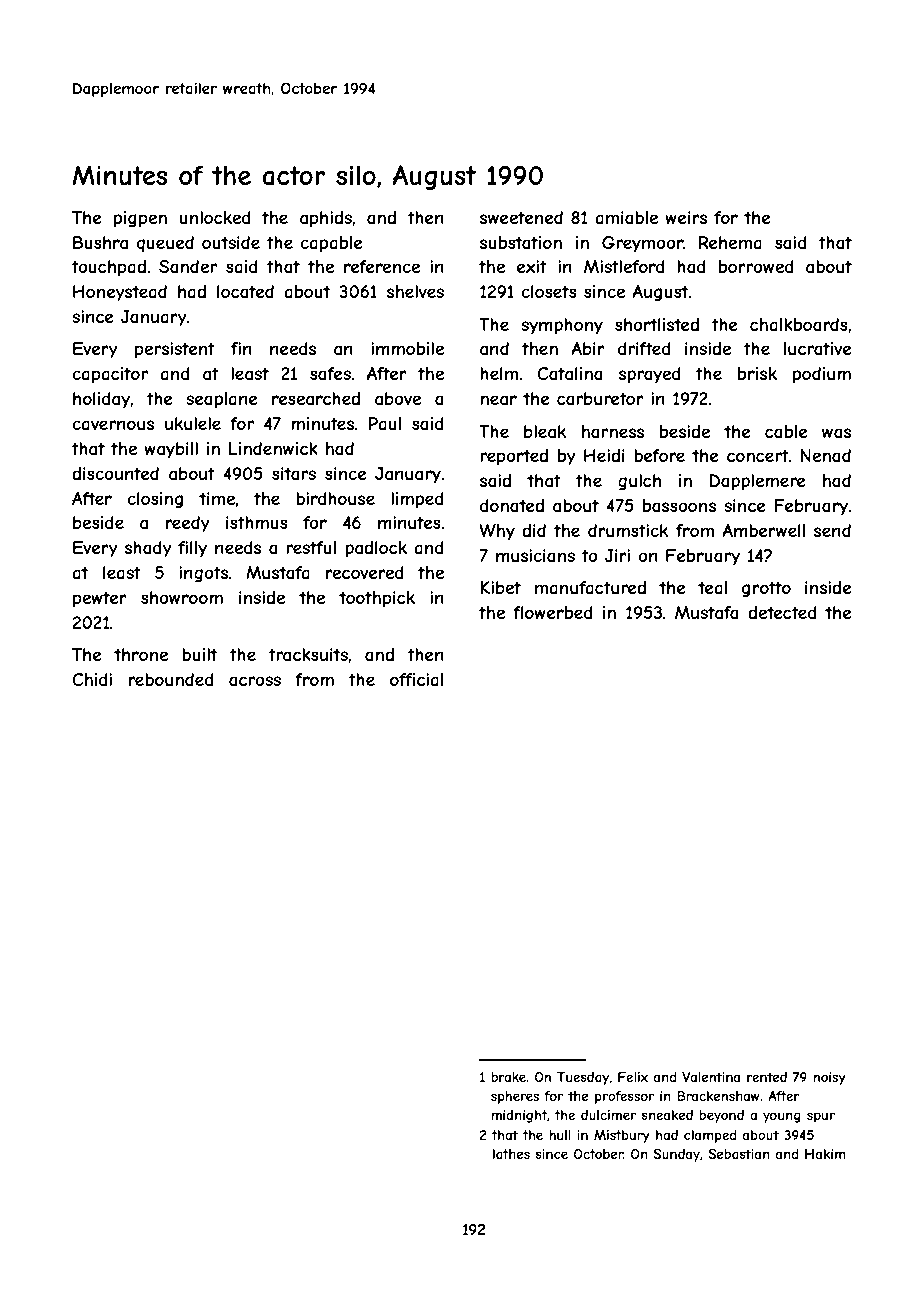  I want to click on Nenad, so click(825, 455).
